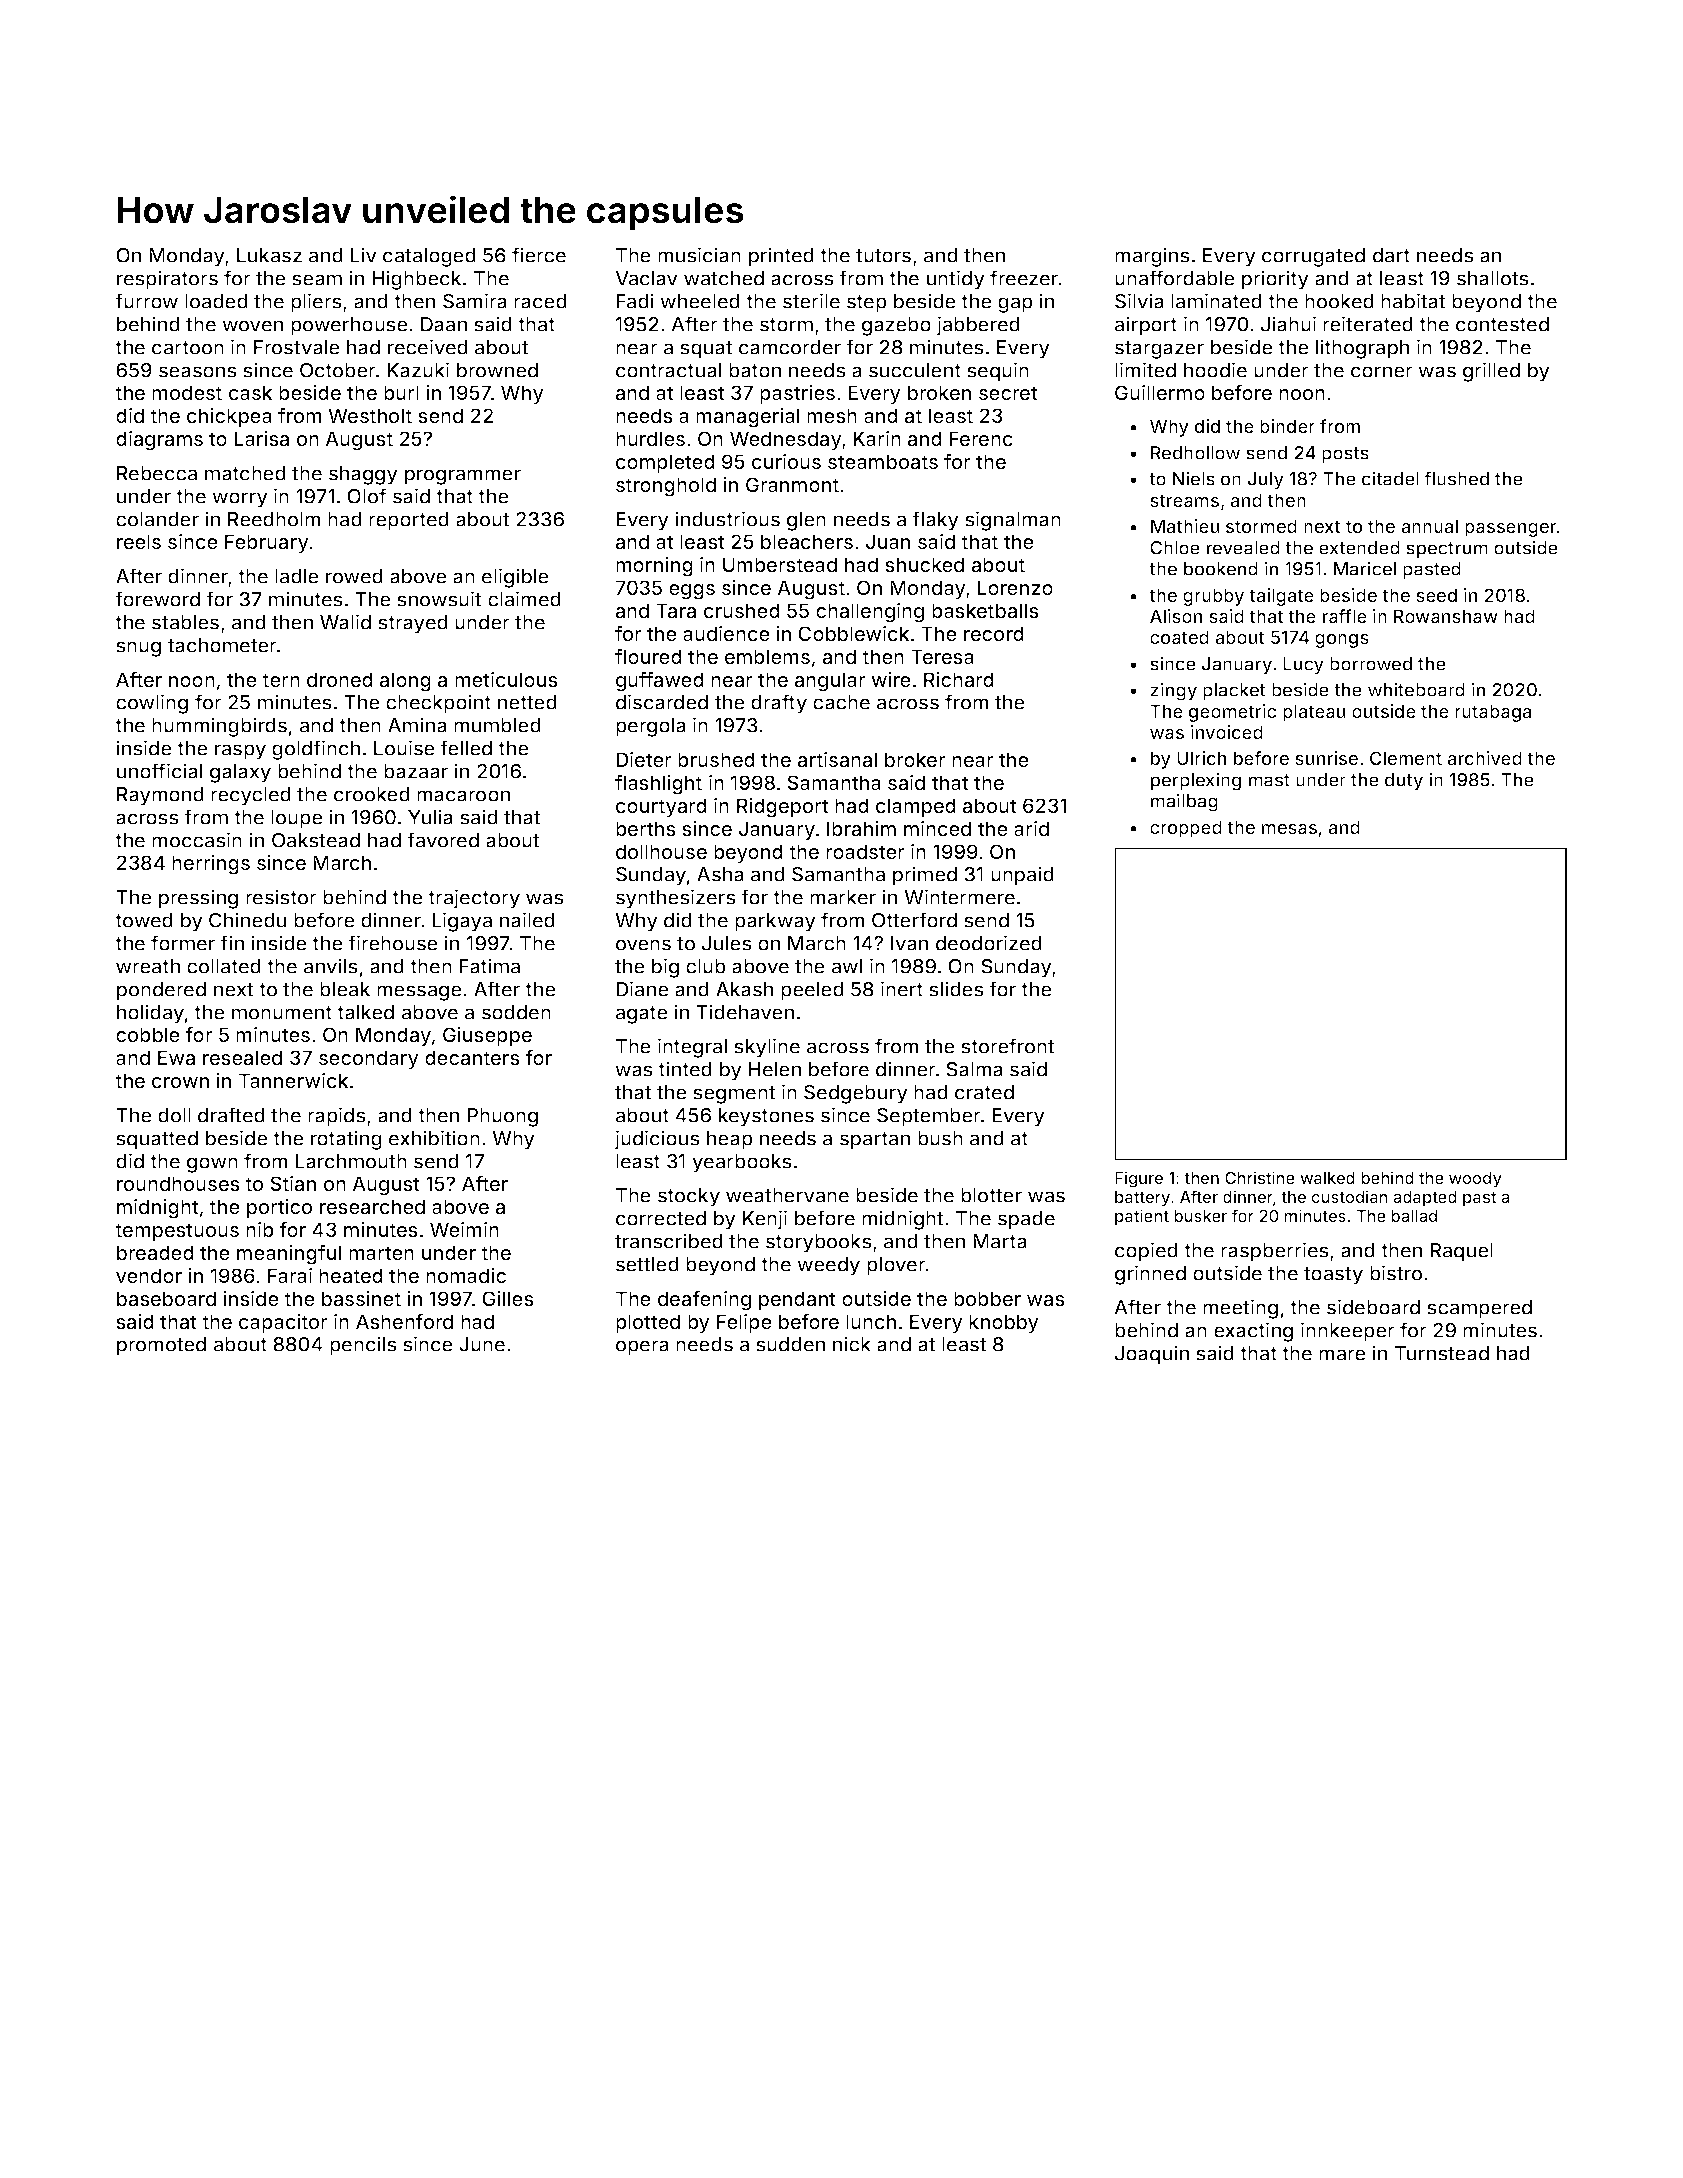  What do you see at coordinates (939, 392) in the screenshot?
I see `broken` at bounding box center [939, 392].
